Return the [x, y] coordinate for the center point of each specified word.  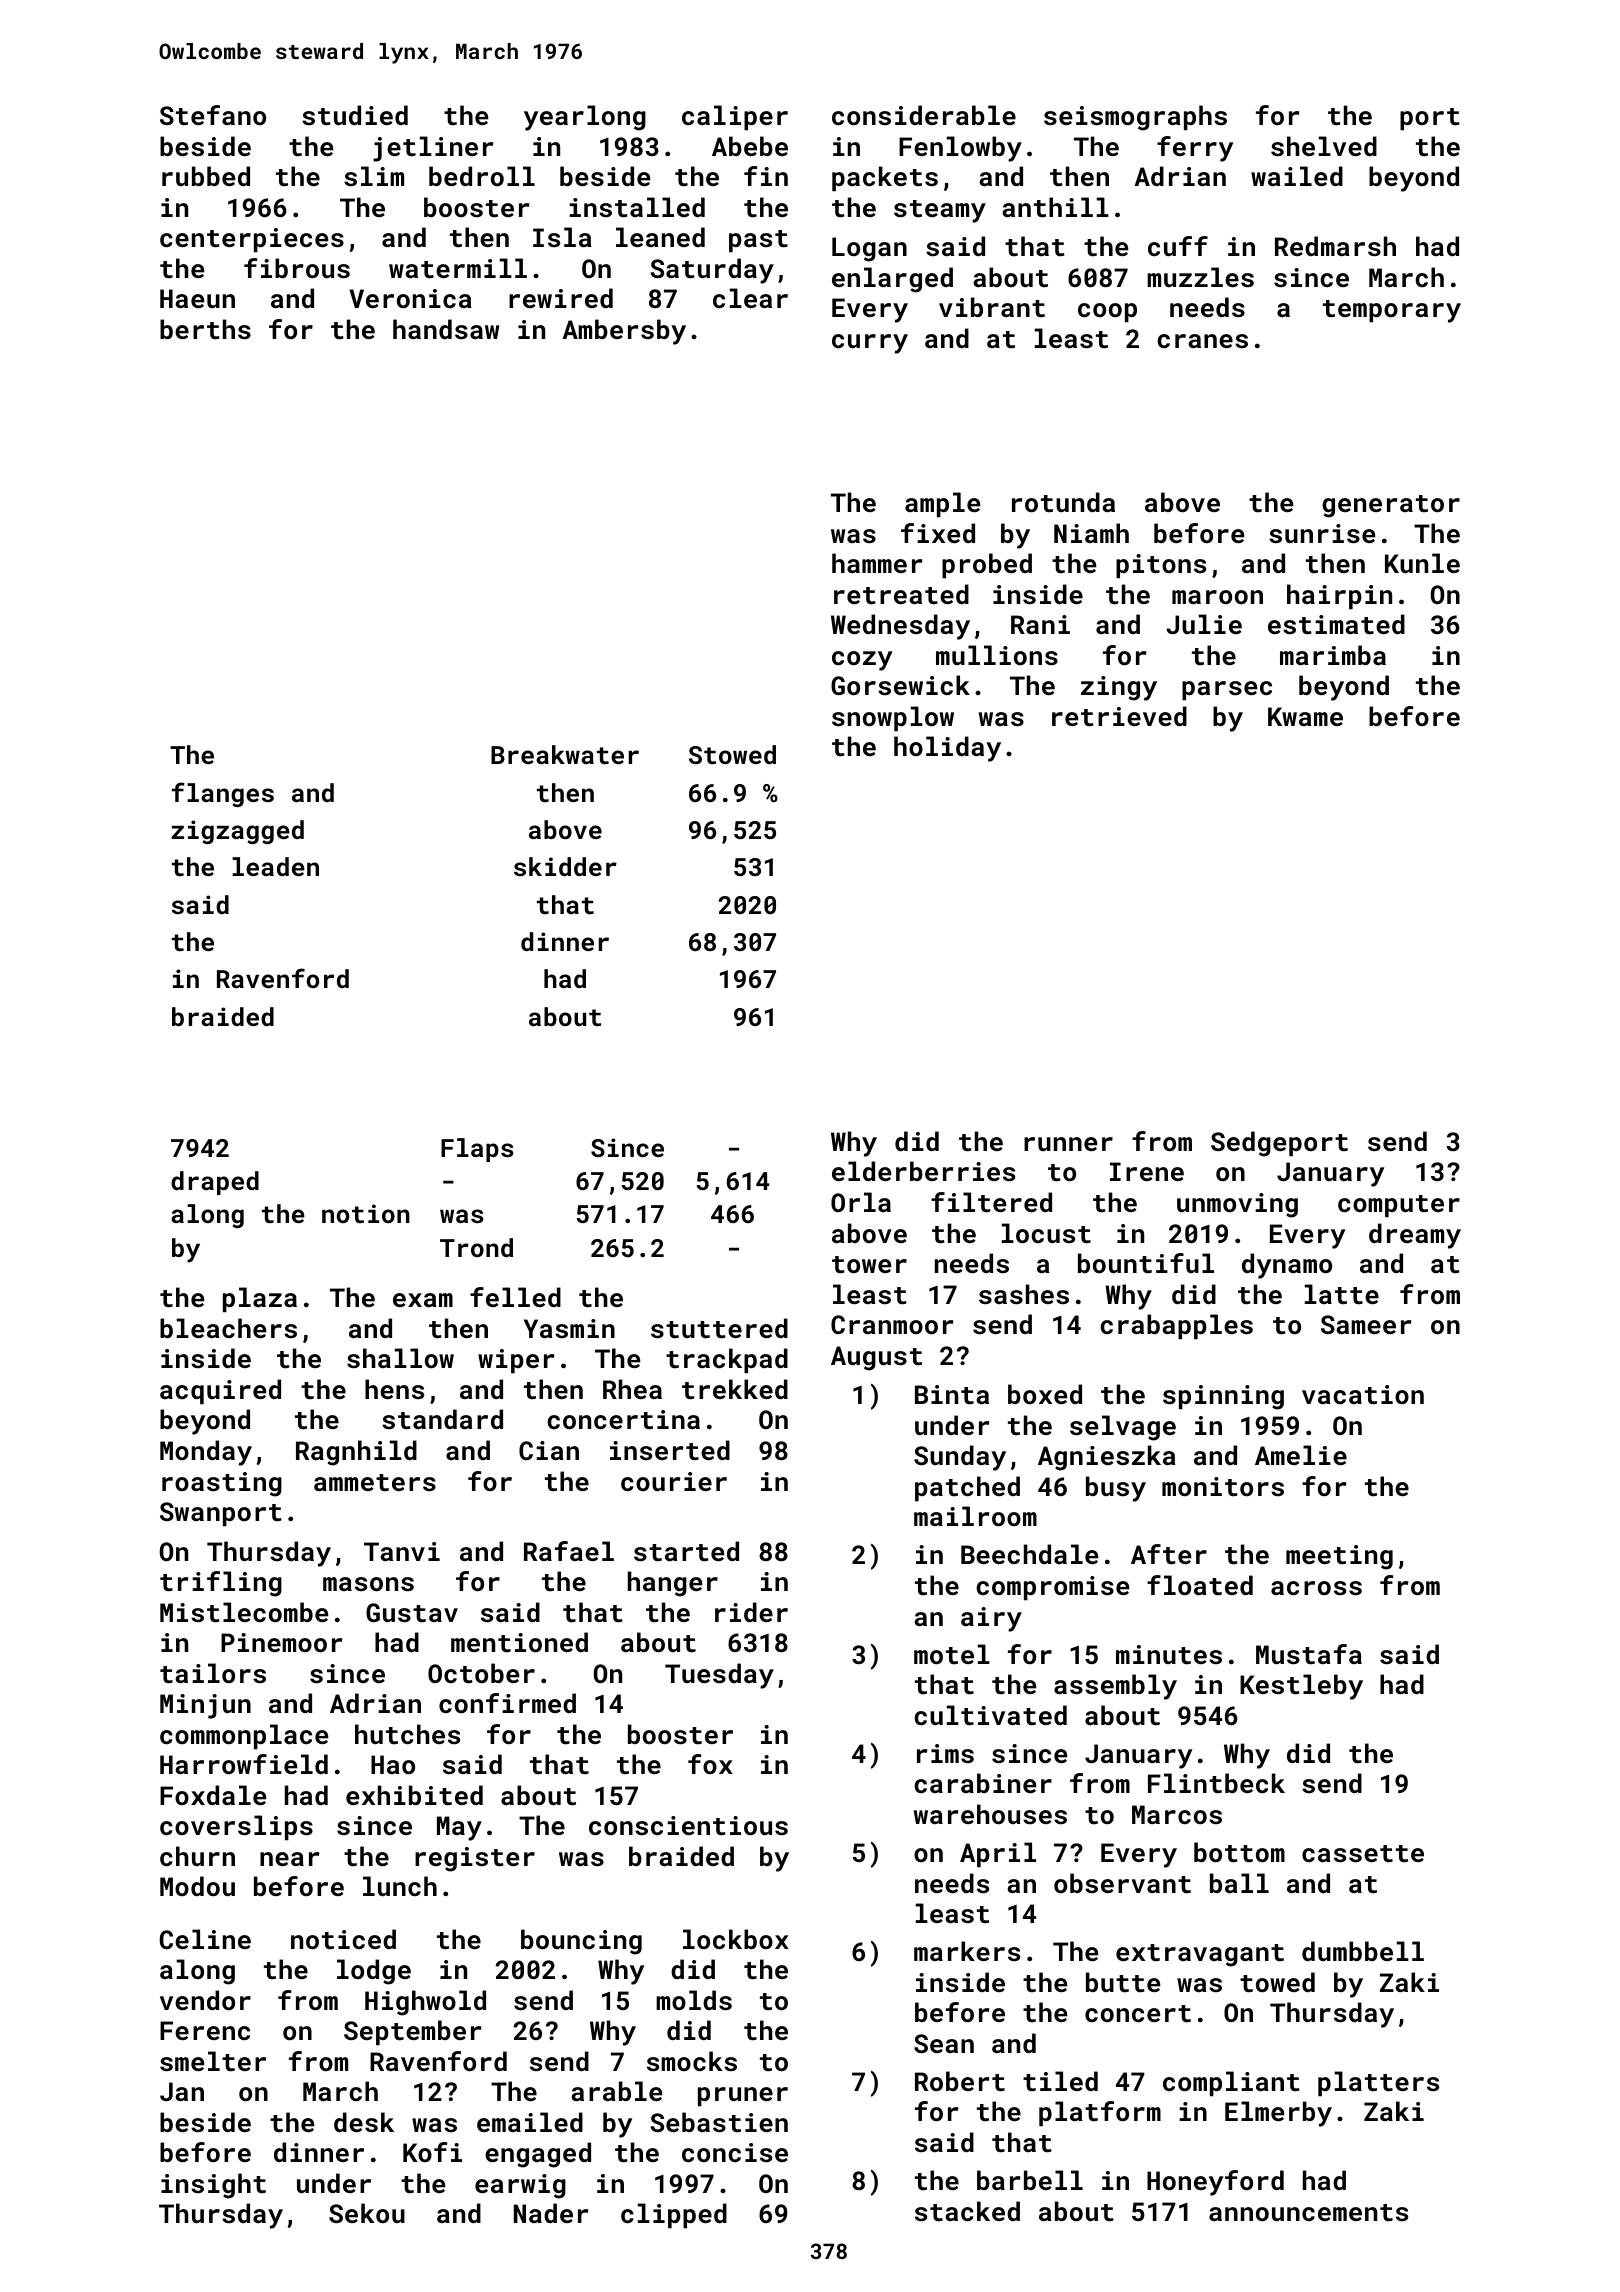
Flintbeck [1216, 1783]
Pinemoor [281, 1642]
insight [213, 2186]
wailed [1297, 176]
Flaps [477, 1150]
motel [952, 1654]
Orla [861, 1202]
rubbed [206, 176]
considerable [924, 115]
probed [987, 565]
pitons [1161, 566]
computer [1399, 1206]
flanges [223, 794]
